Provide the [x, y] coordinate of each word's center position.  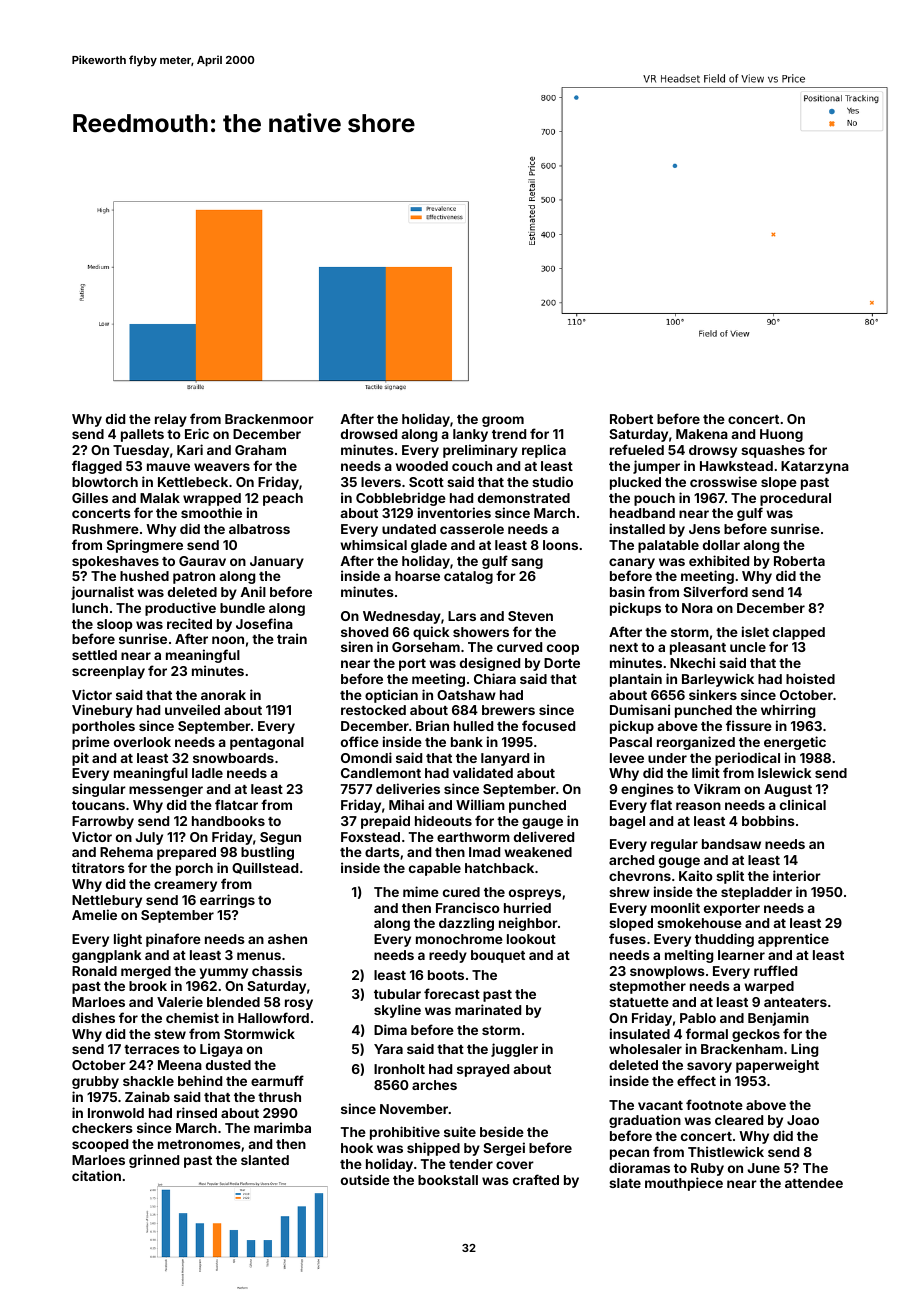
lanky [470, 435]
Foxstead [370, 837]
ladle [207, 773]
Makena [702, 434]
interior [797, 875]
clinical [803, 804]
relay [171, 420]
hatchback [499, 868]
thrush [279, 1097]
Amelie [94, 914]
